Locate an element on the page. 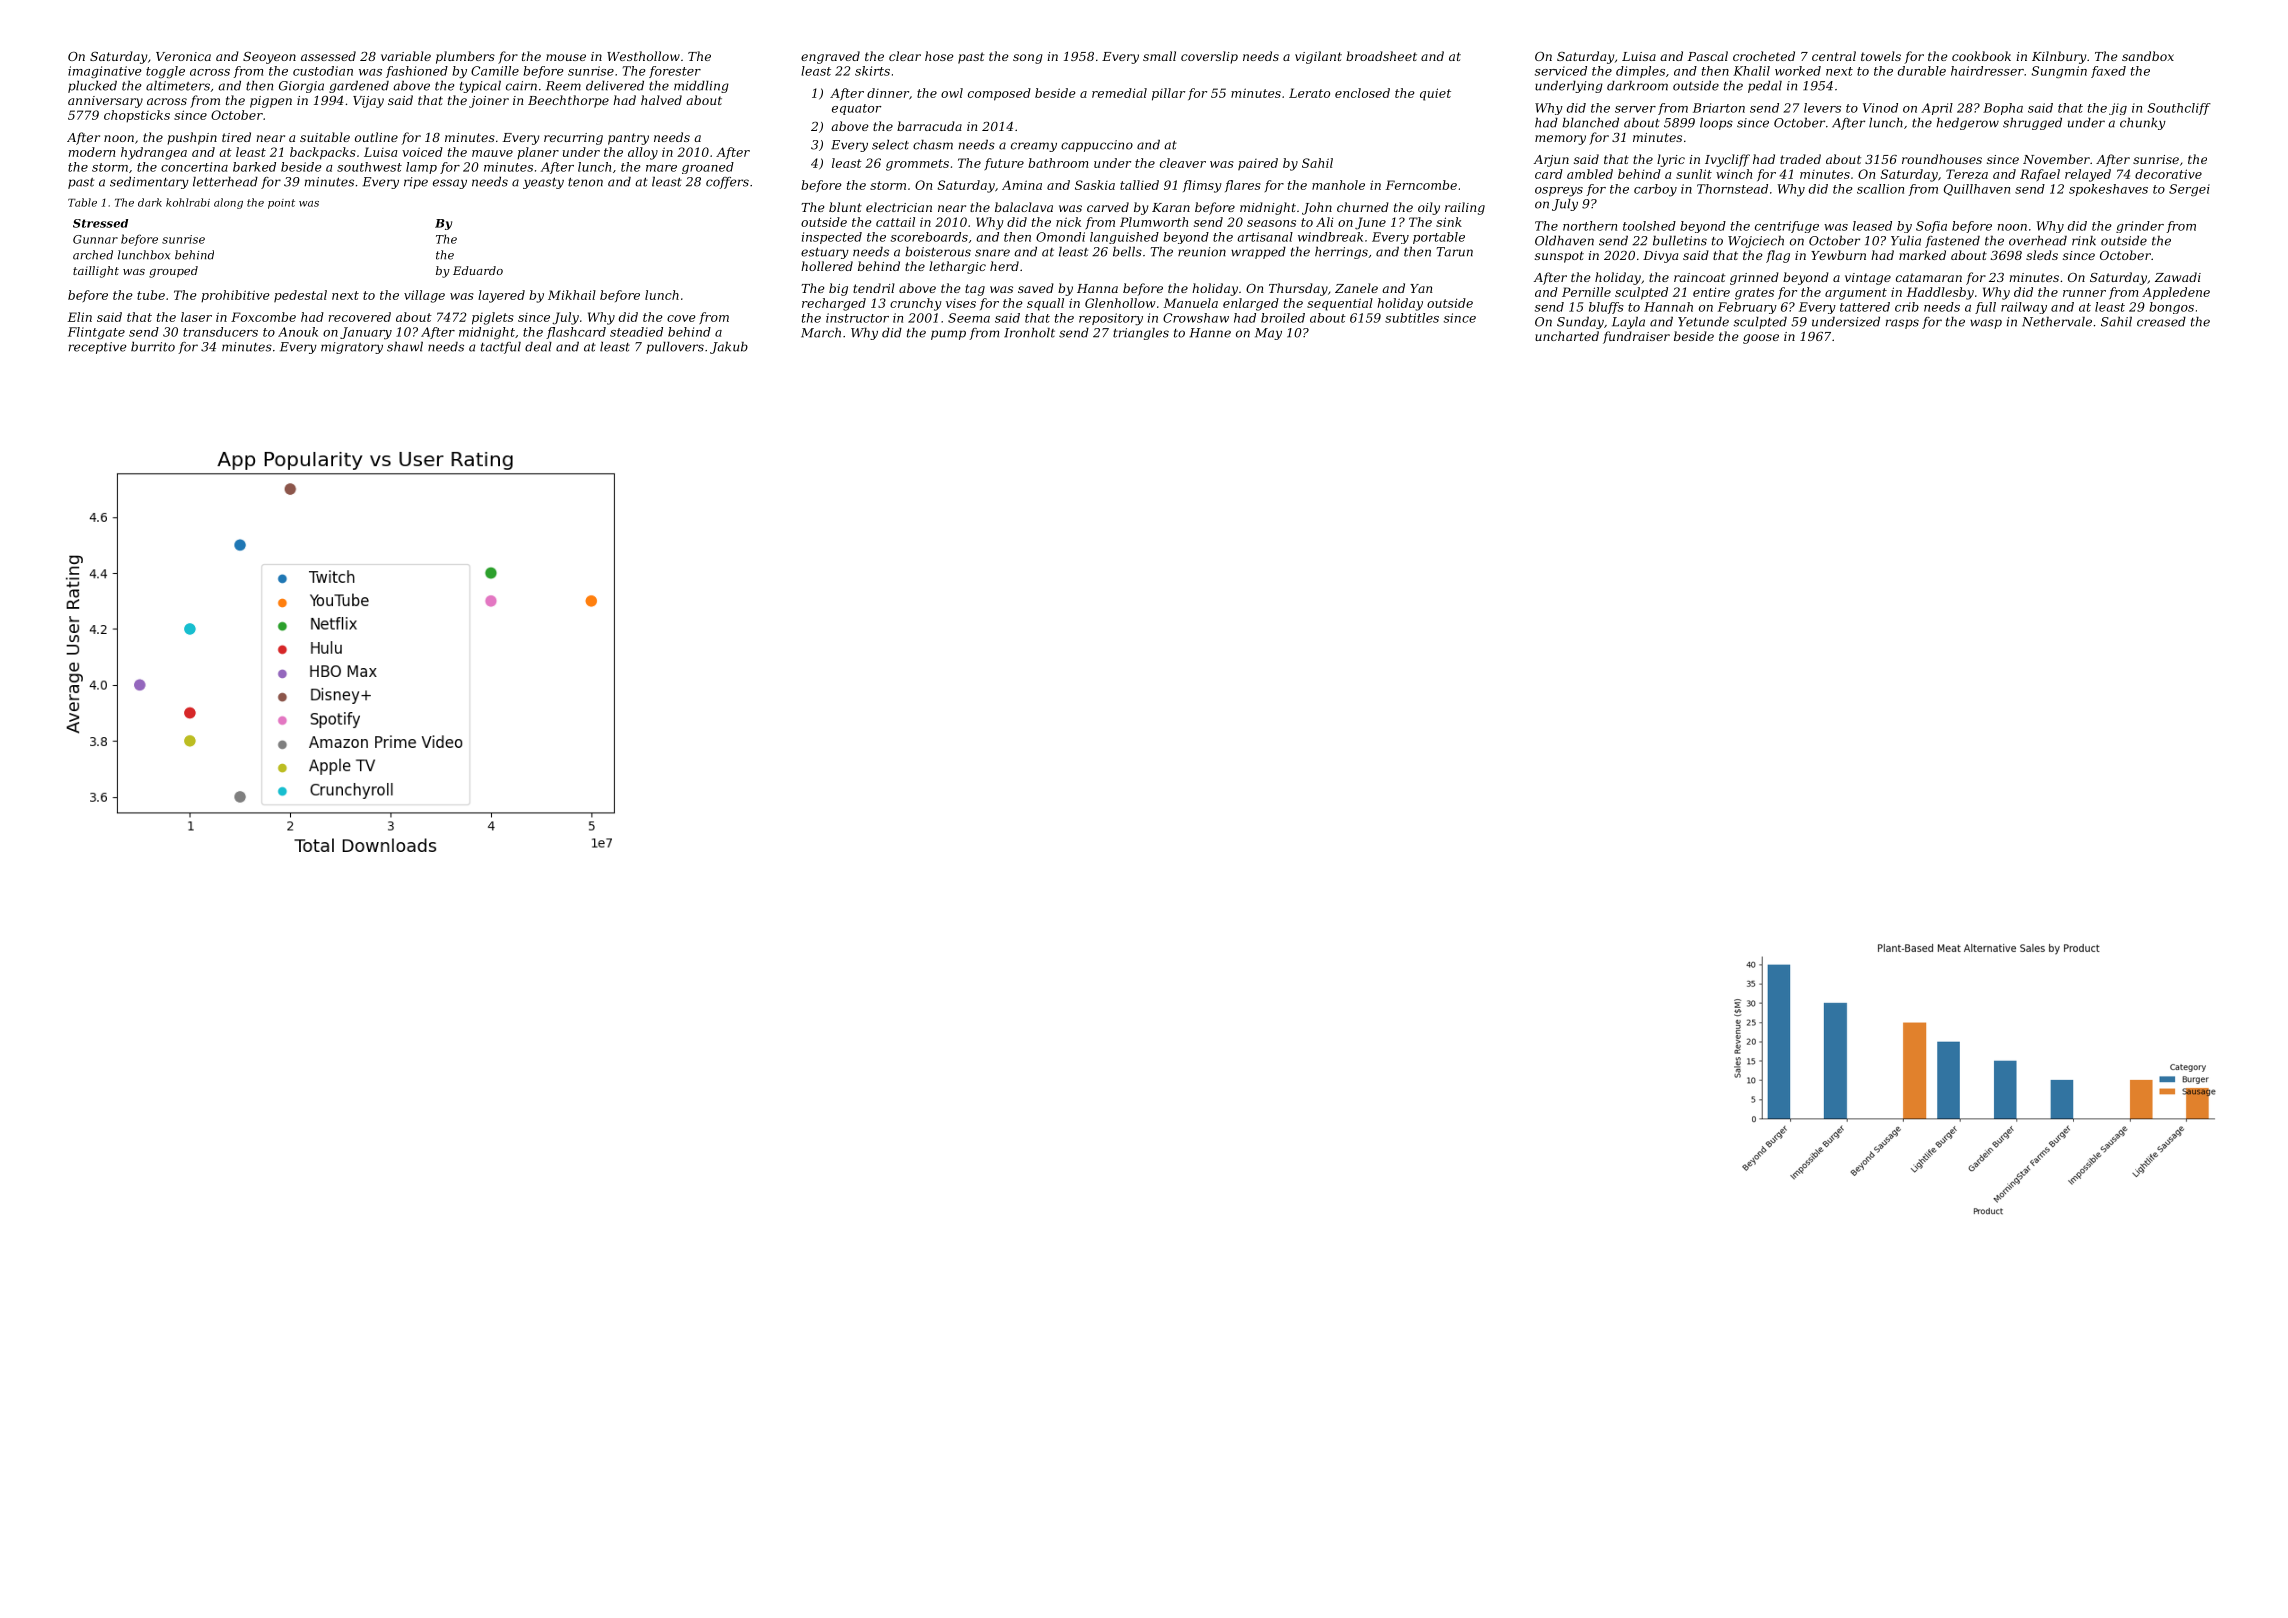 This image has height=1618, width=2288. cookbook is located at coordinates (1981, 56).
